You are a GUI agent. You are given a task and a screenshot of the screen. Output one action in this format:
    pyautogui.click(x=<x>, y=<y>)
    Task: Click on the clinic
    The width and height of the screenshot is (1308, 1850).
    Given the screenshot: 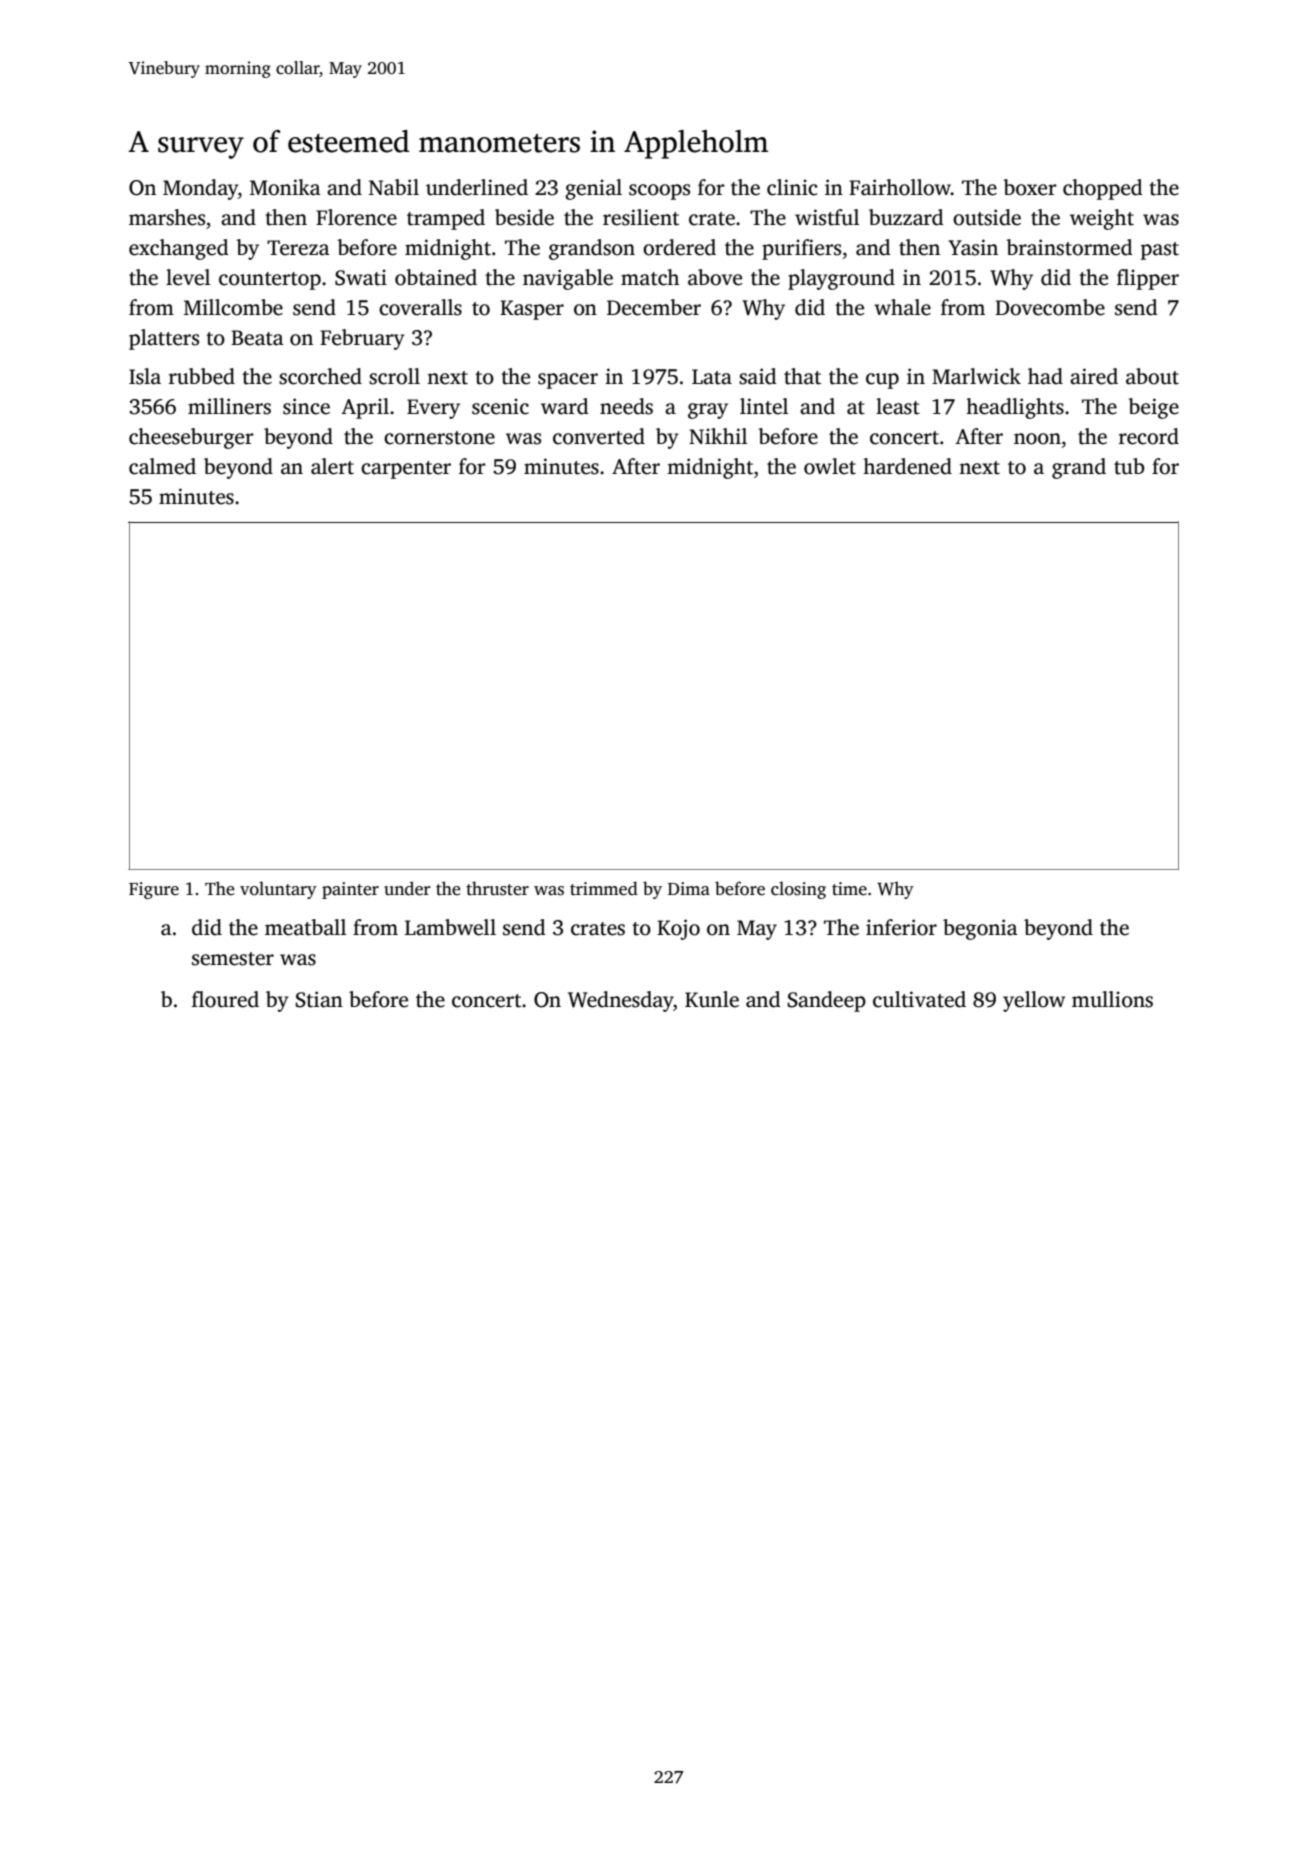 What is the action you would take?
    pyautogui.click(x=792, y=187)
